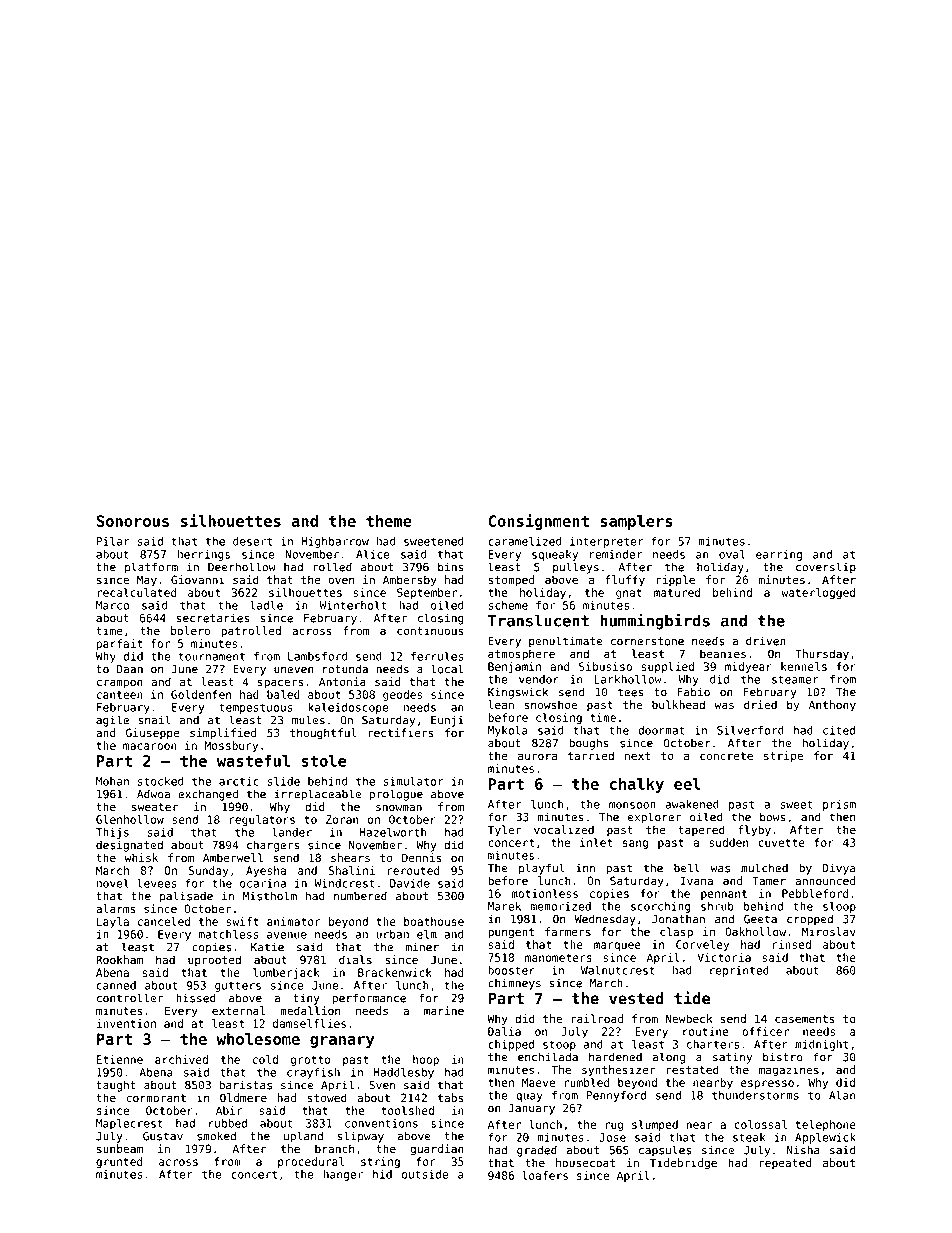  What do you see at coordinates (153, 733) in the screenshot?
I see `Giuseppe` at bounding box center [153, 733].
